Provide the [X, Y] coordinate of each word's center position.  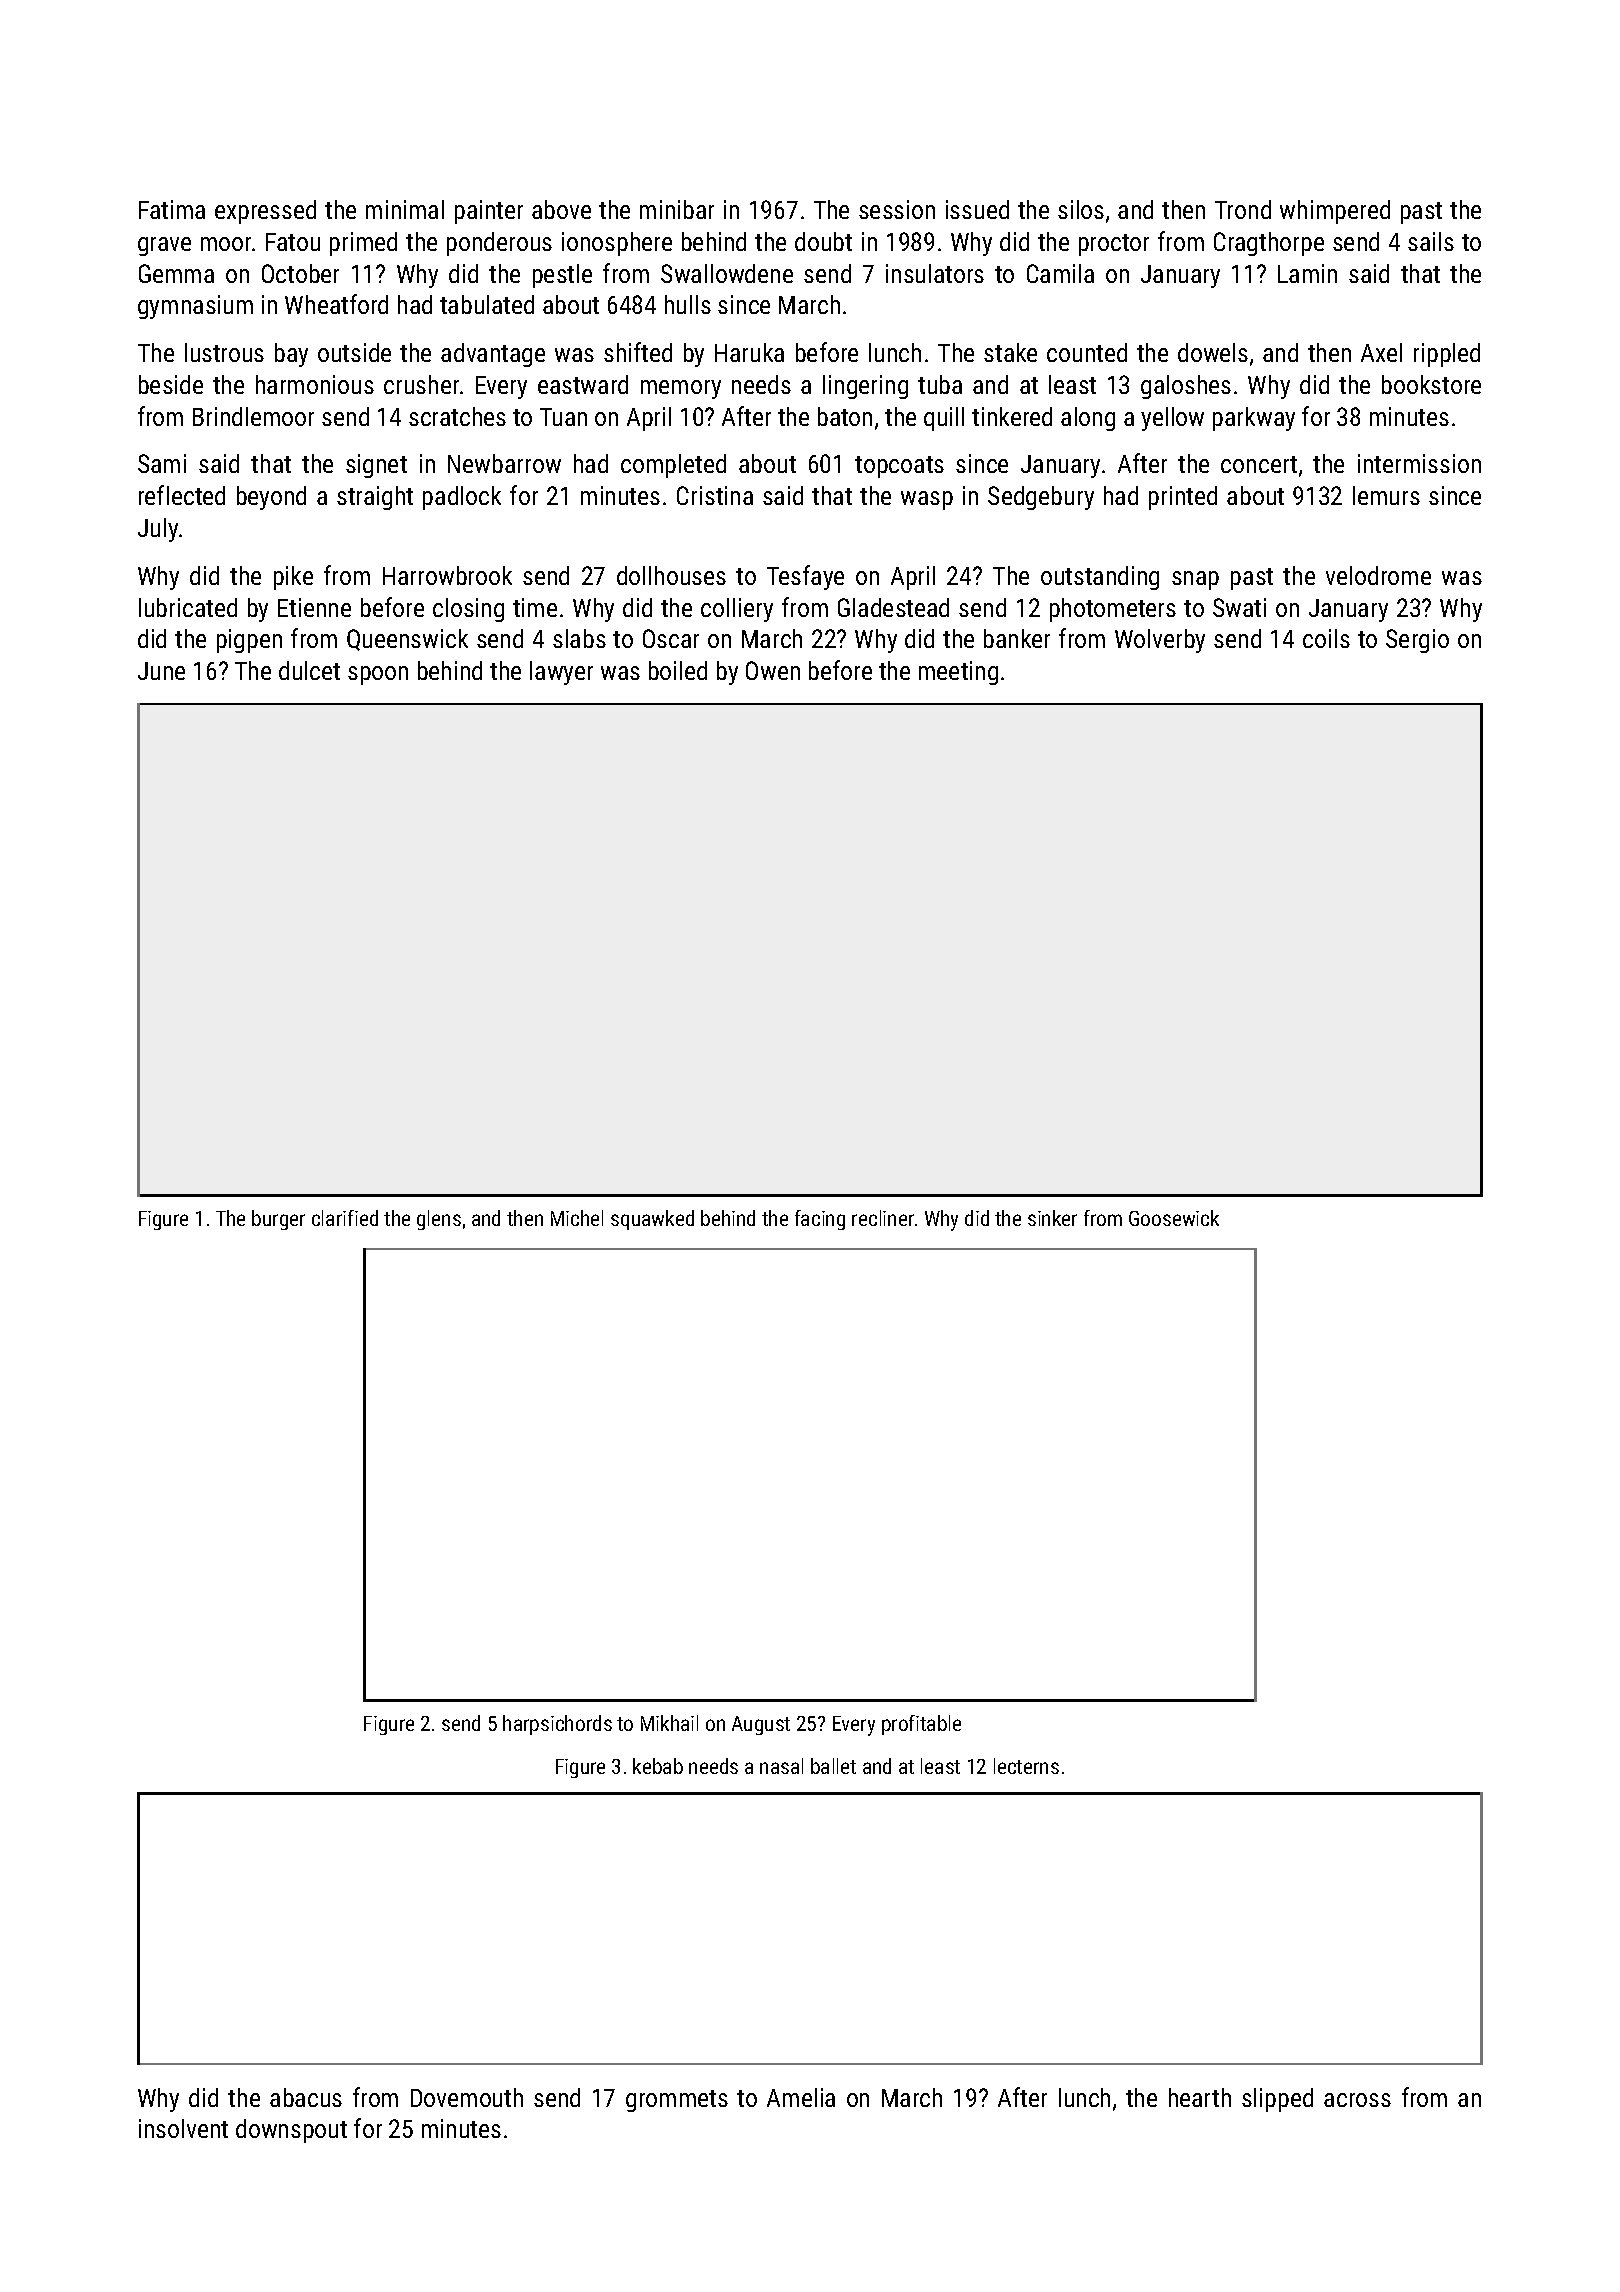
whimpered [1335, 212]
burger [278, 1220]
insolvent [183, 2128]
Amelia [801, 2097]
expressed [265, 212]
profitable [921, 1725]
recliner [883, 1218]
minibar [677, 209]
